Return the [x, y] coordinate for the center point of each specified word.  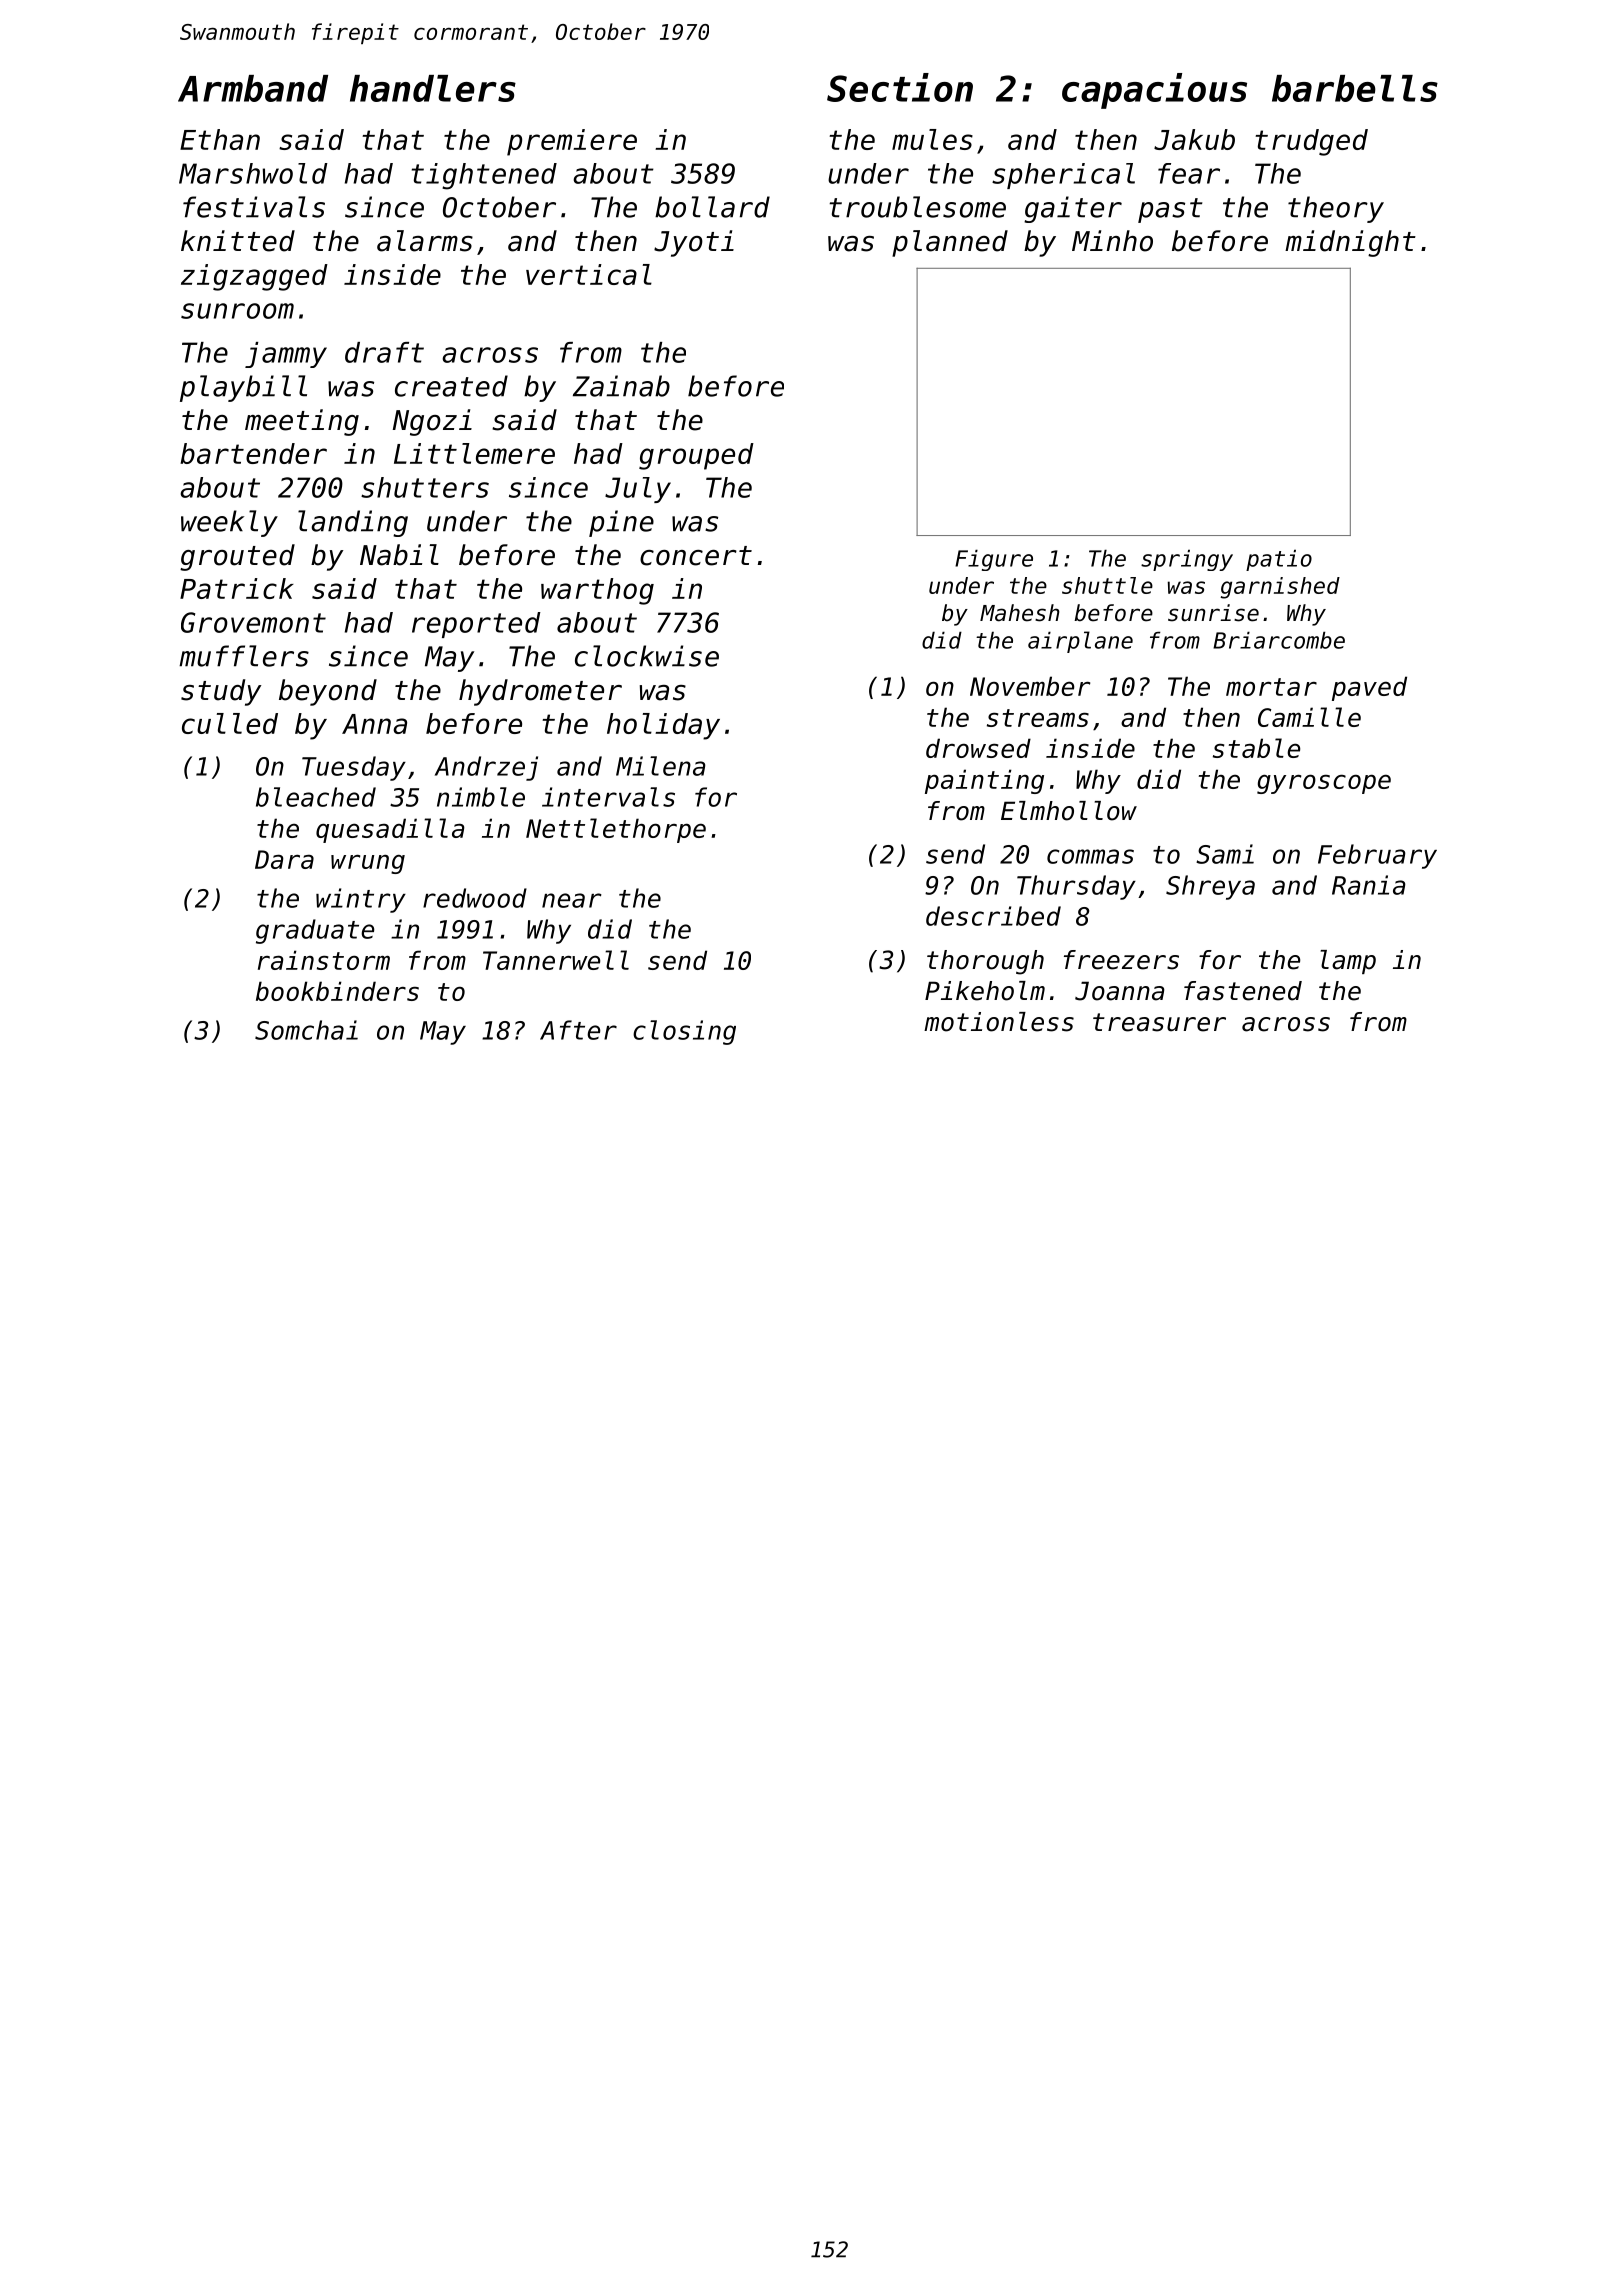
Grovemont [253, 622]
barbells [1355, 88]
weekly [229, 523]
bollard [712, 207]
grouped [696, 456]
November [1030, 686]
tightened [484, 176]
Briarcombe [1279, 640]
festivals [254, 207]
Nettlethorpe [616, 830]
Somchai [306, 1030]
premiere [572, 142]
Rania [1369, 885]
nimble [481, 797]
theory [1336, 209]
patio [1279, 560]
